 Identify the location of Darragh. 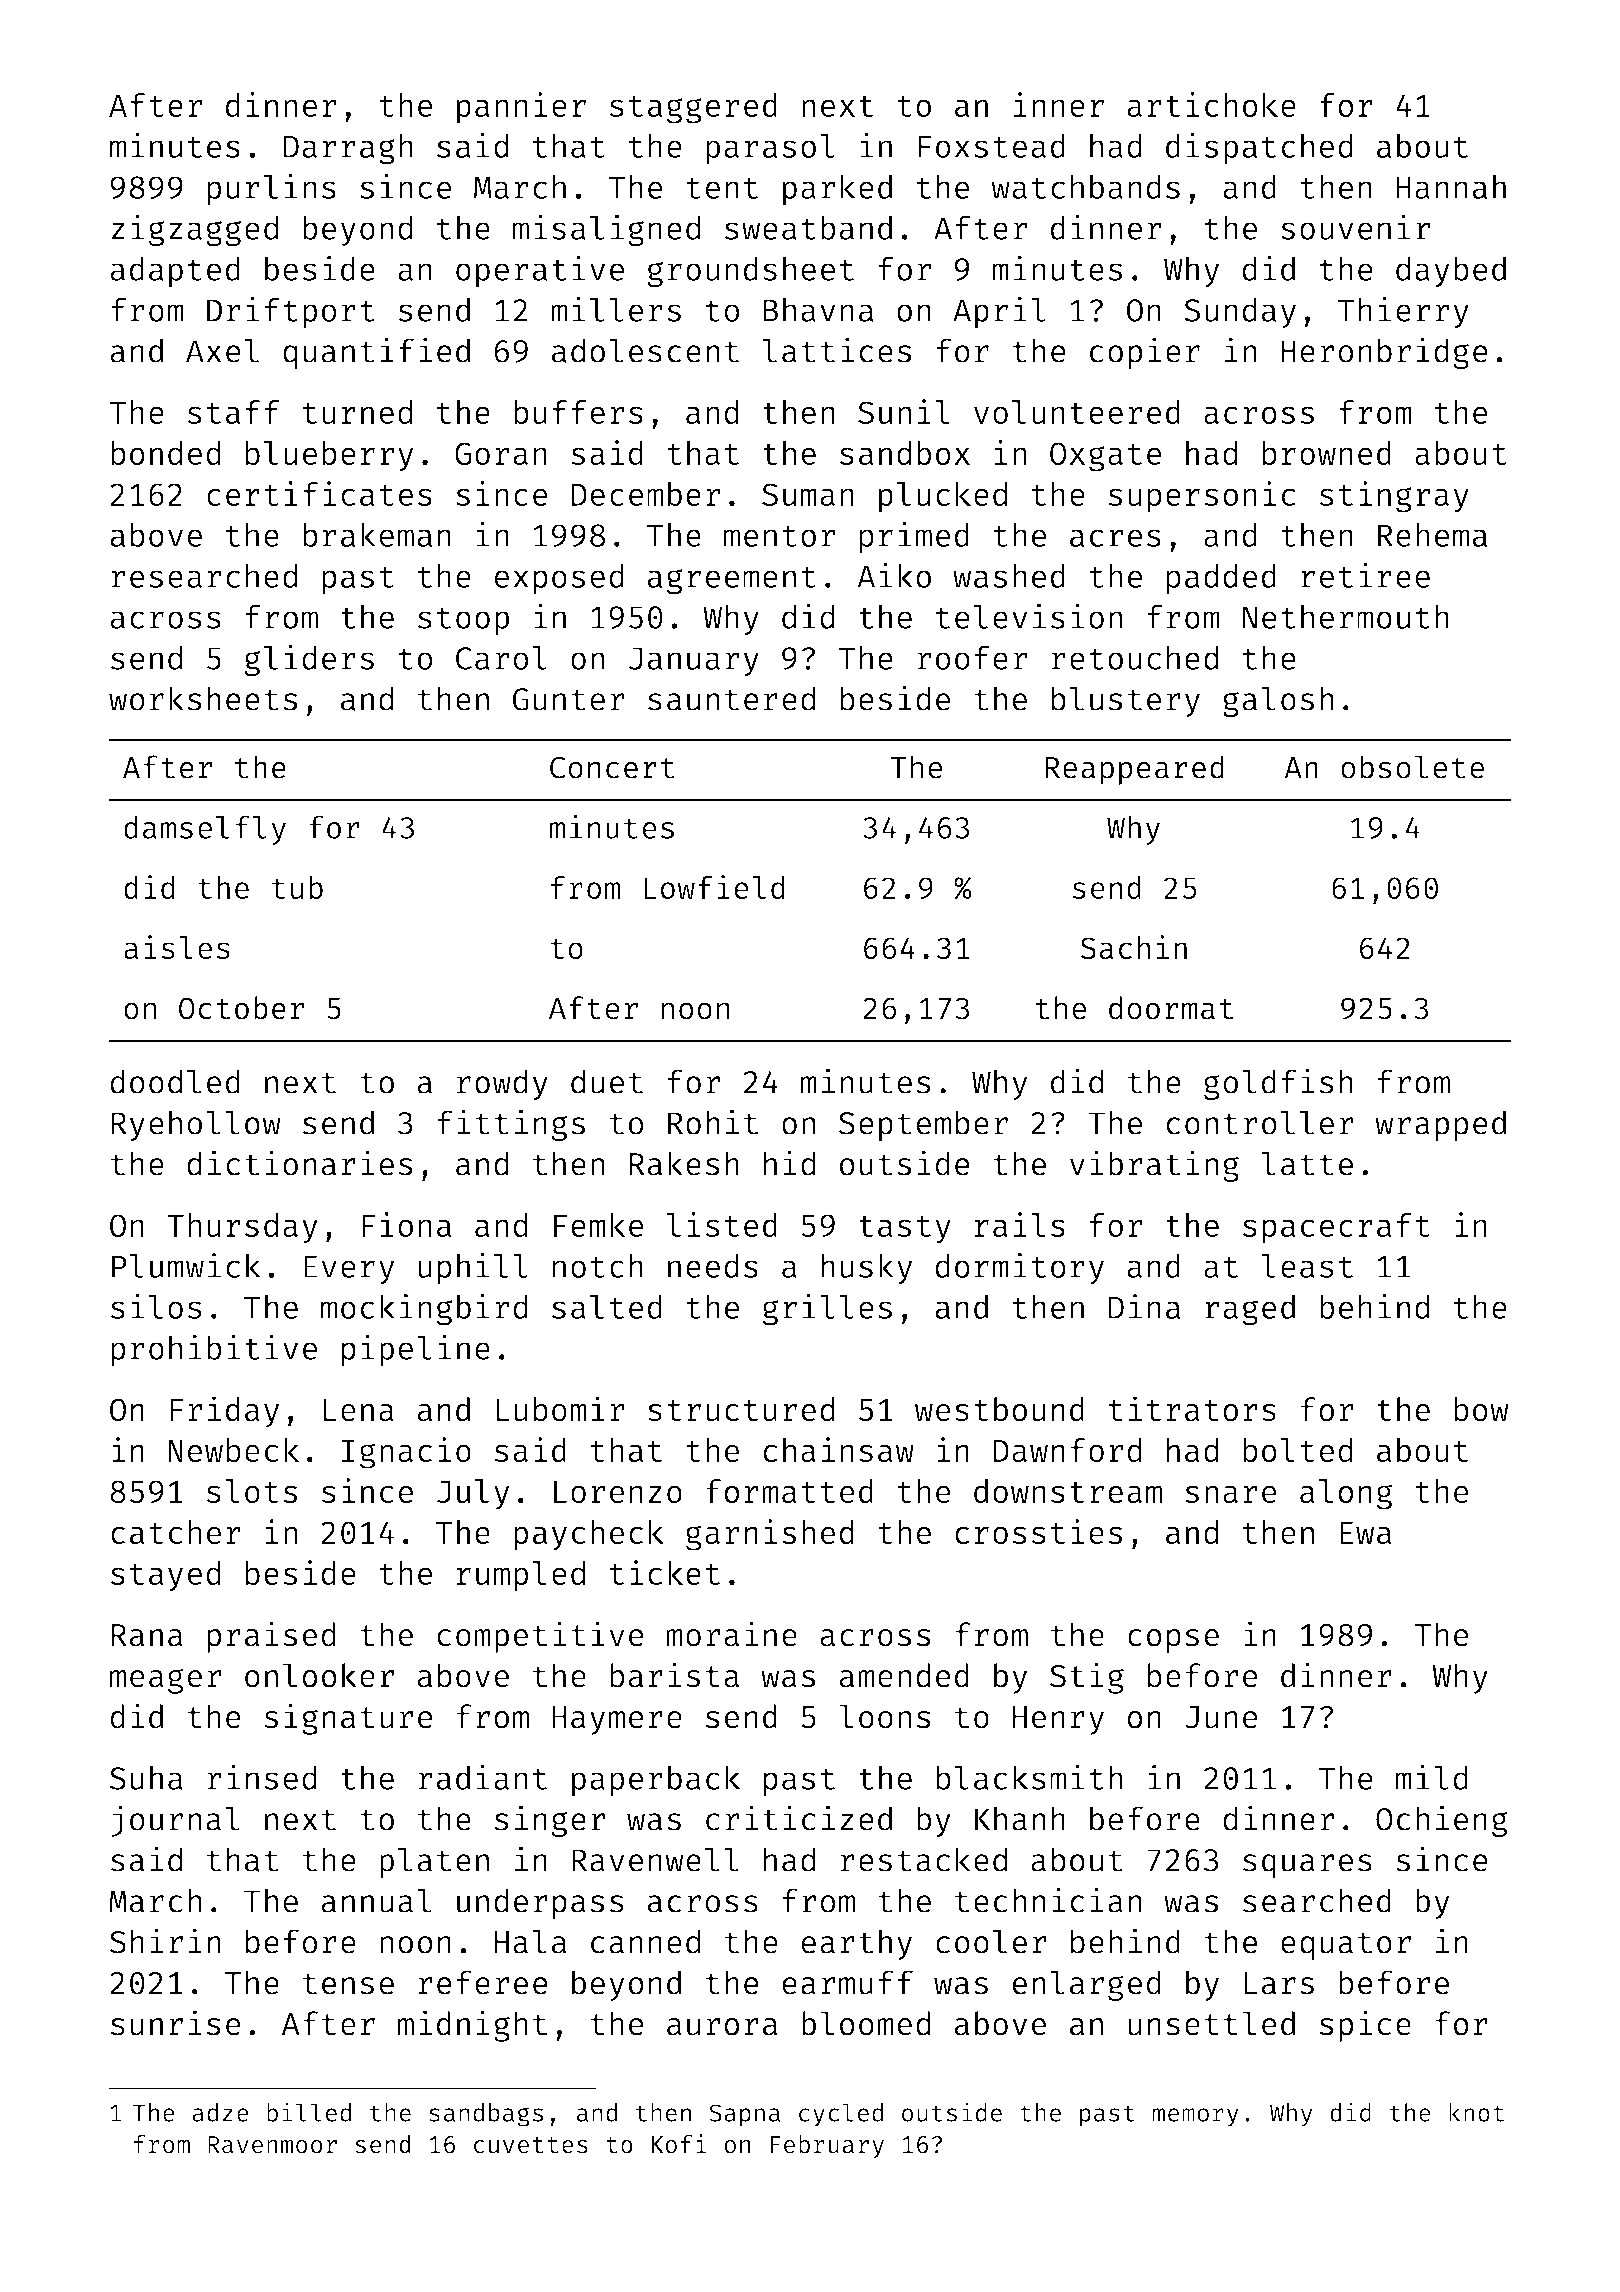
(348, 149).
